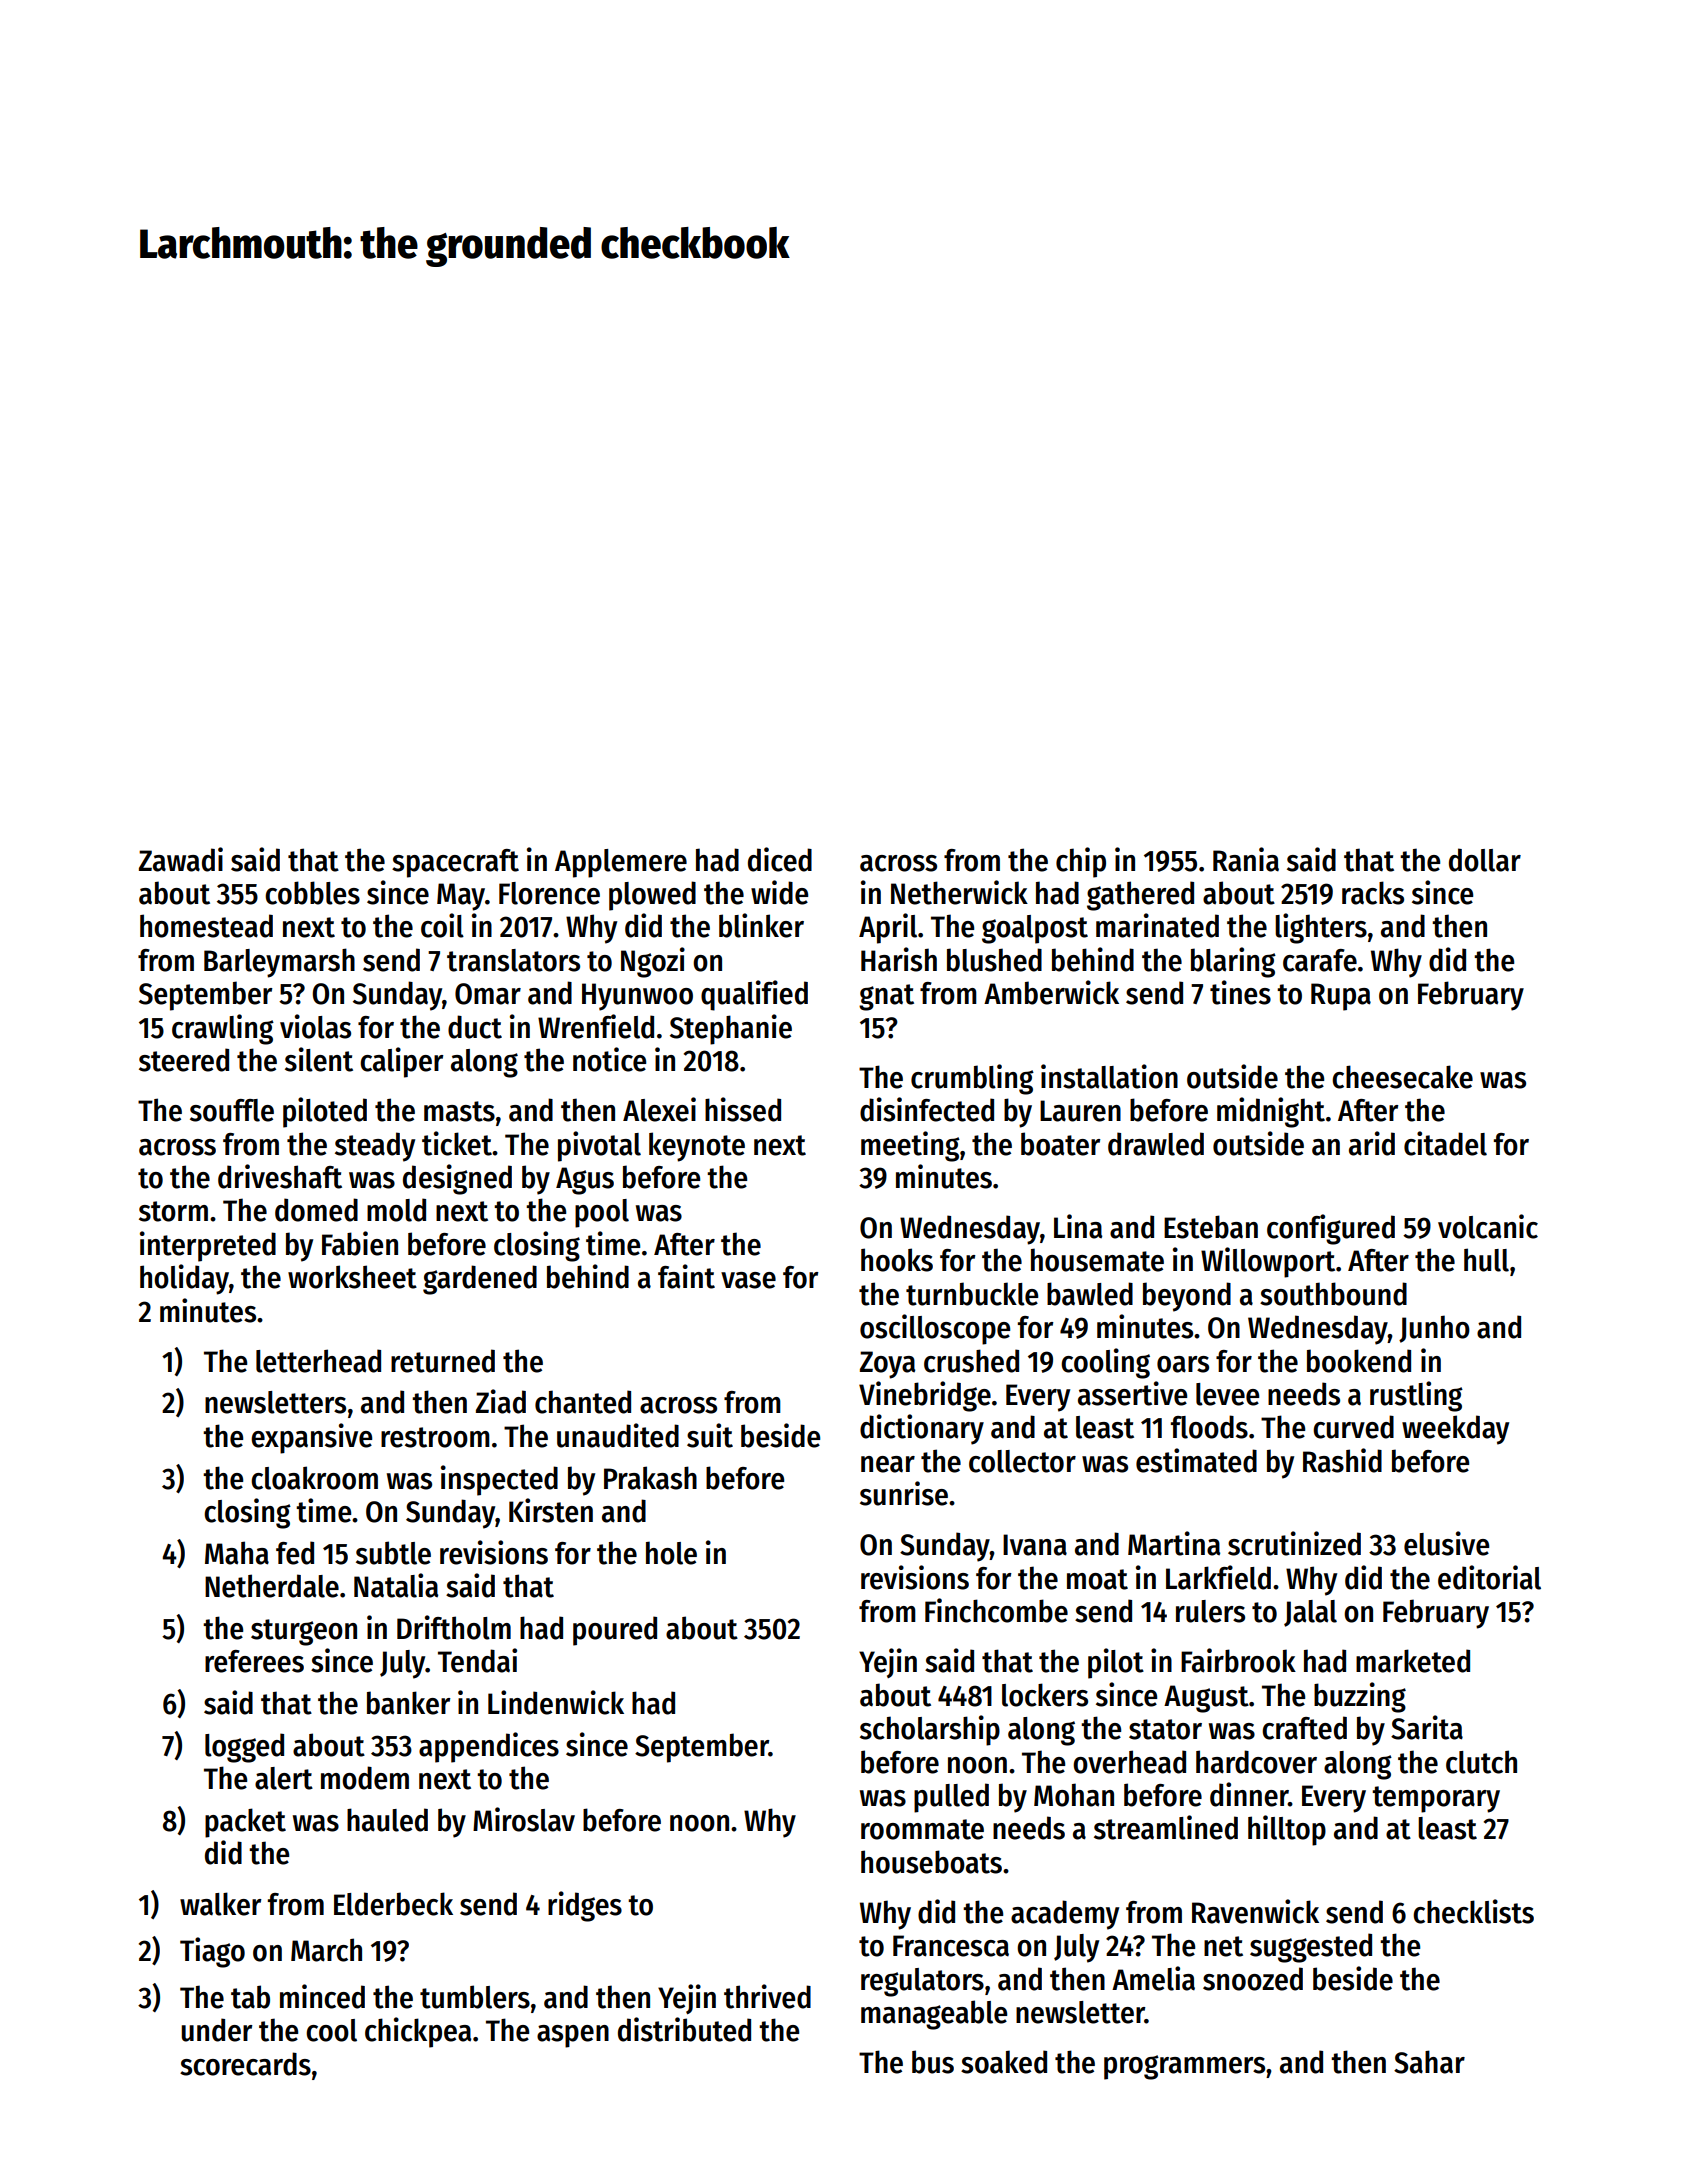  I want to click on thrived, so click(767, 1996).
